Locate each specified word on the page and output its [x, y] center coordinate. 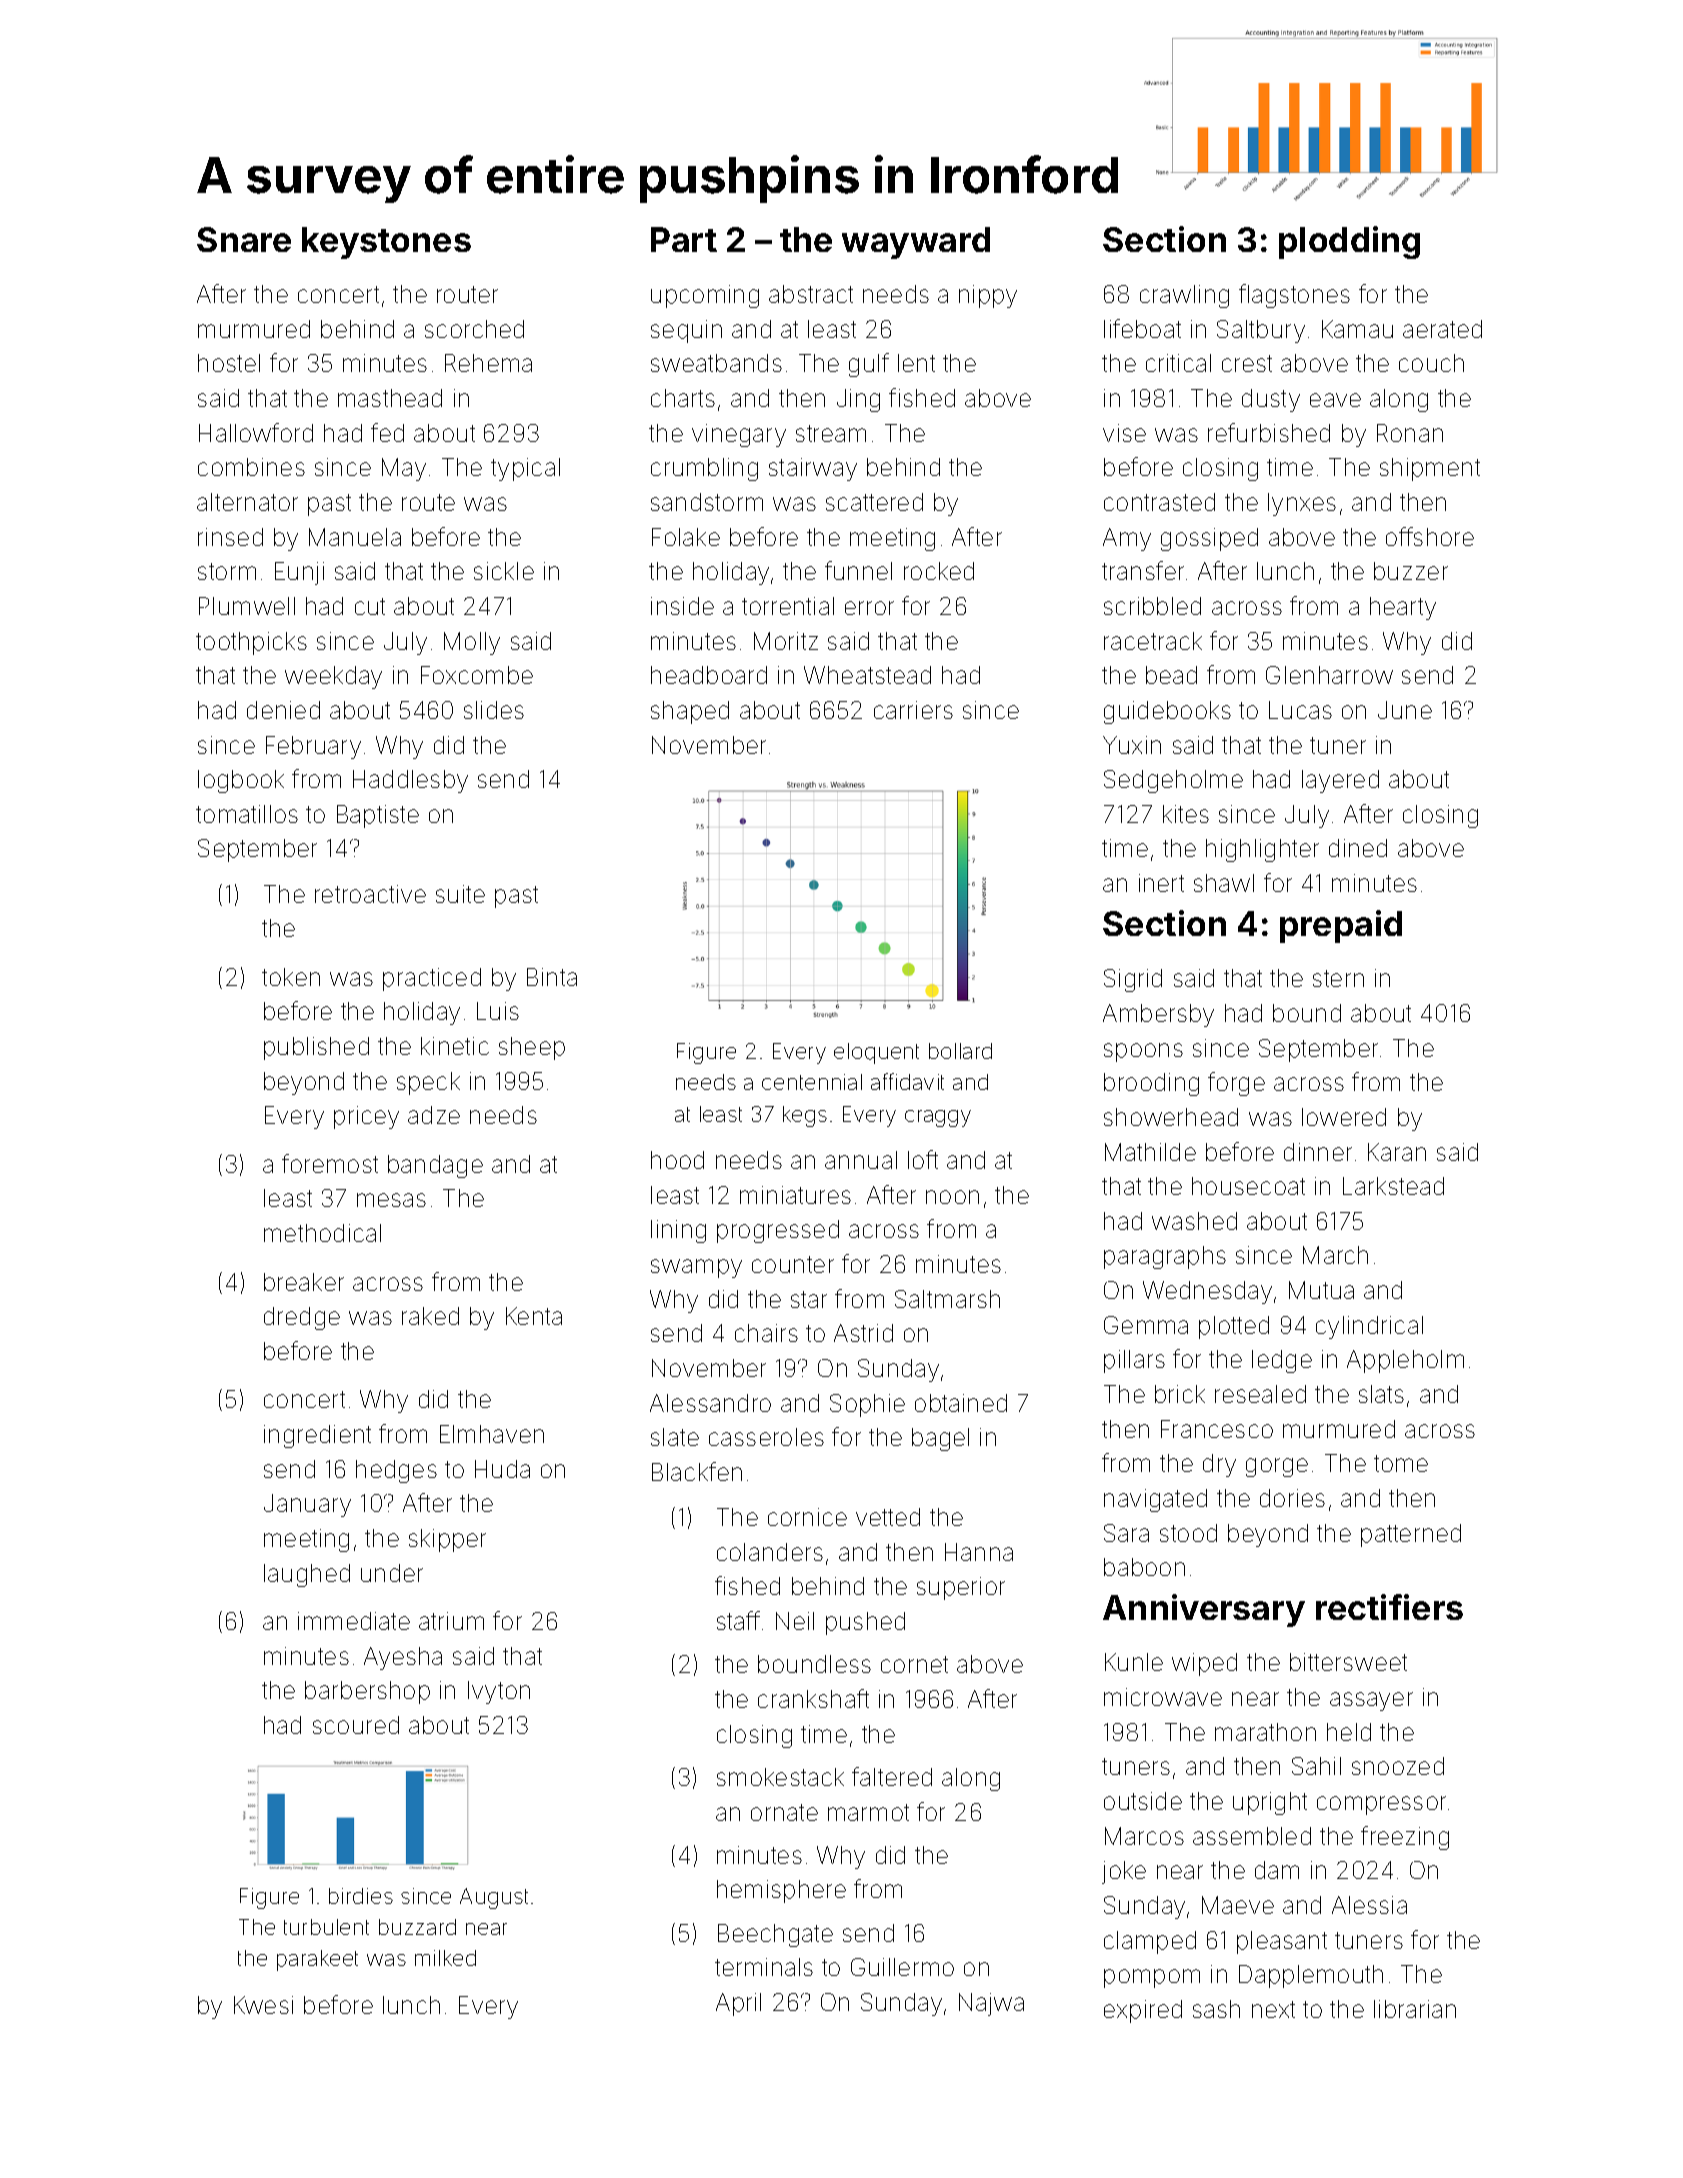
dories [1292, 1498]
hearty [1403, 608]
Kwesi [263, 2005]
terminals [764, 1967]
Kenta [534, 1316]
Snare [244, 239]
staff [738, 1620]
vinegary [739, 435]
